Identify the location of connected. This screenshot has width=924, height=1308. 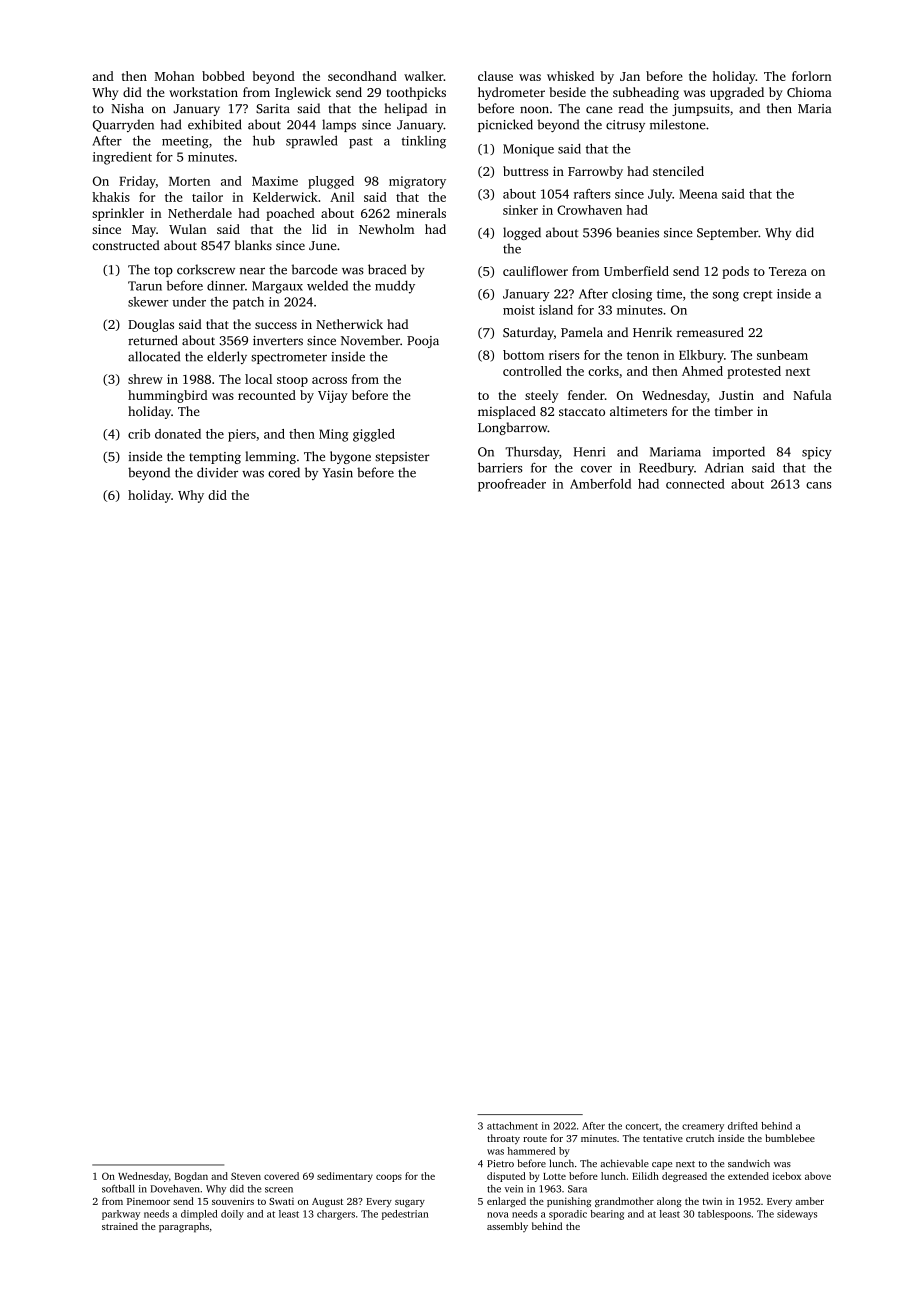
(695, 484).
